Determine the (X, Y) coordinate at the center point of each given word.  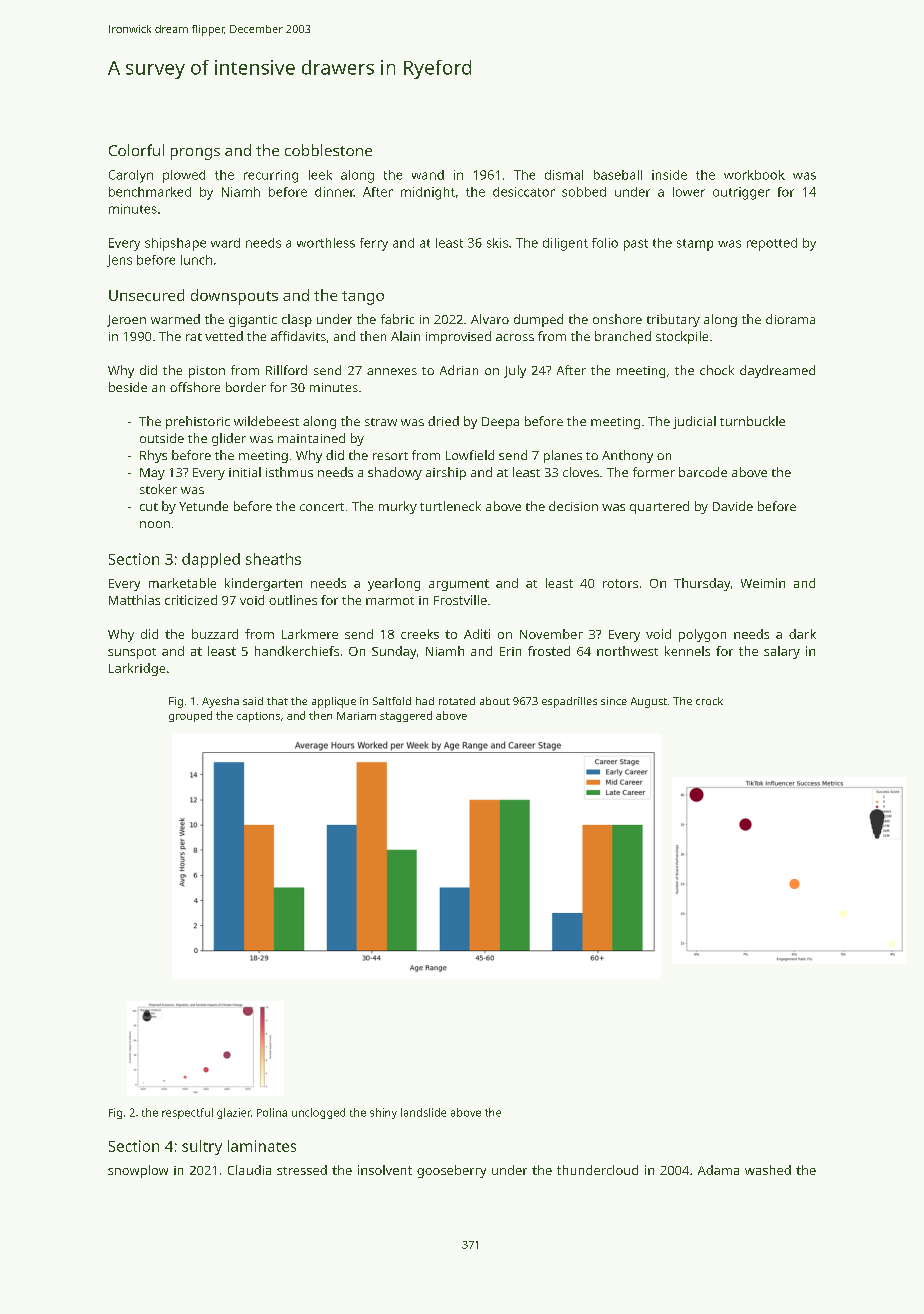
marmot (390, 601)
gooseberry (451, 1171)
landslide (423, 1112)
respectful (187, 1113)
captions (258, 717)
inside (669, 175)
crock (709, 701)
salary (782, 652)
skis (497, 243)
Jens (119, 261)
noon (155, 524)
